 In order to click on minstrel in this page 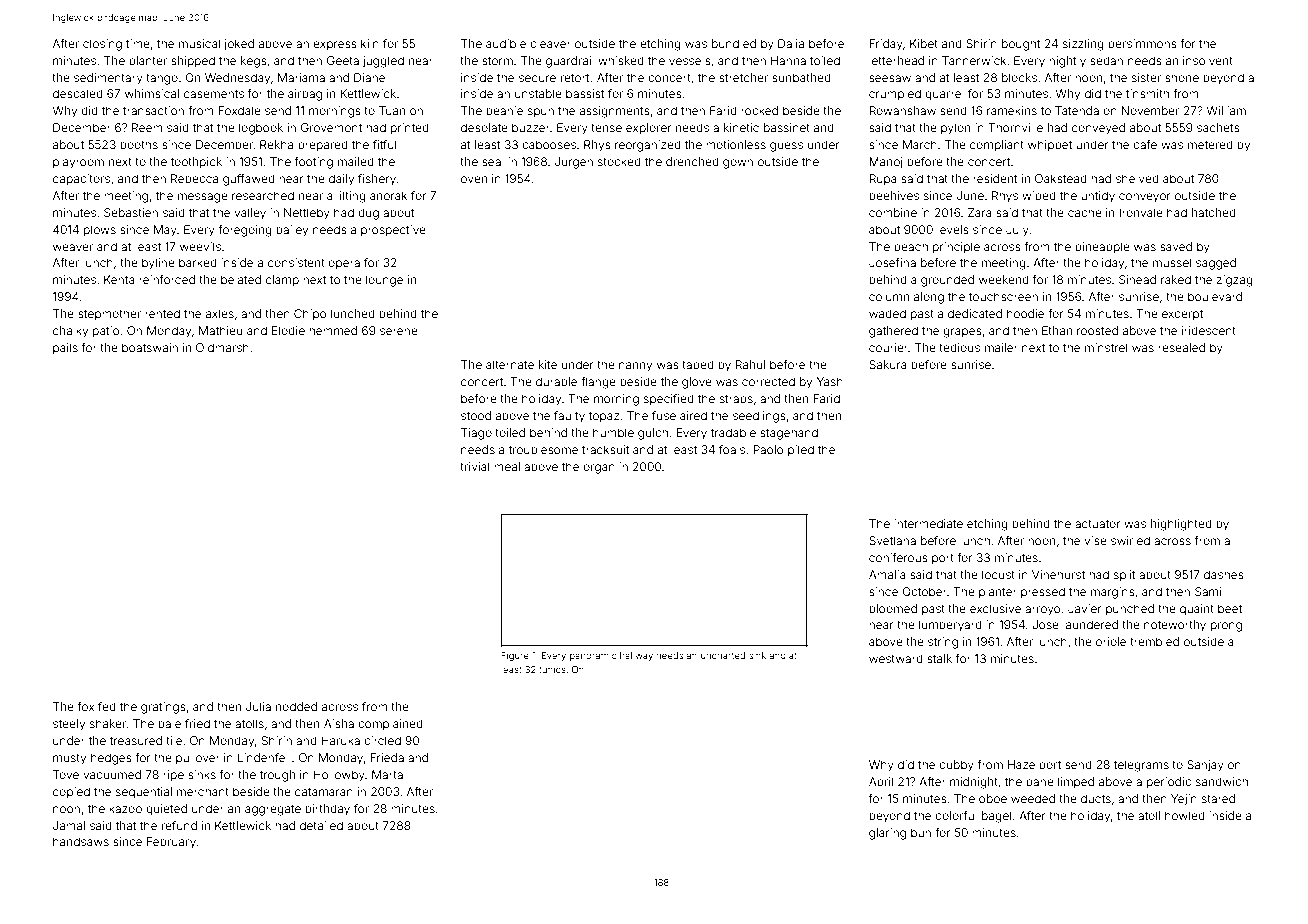, I will do `click(1106, 347)`.
